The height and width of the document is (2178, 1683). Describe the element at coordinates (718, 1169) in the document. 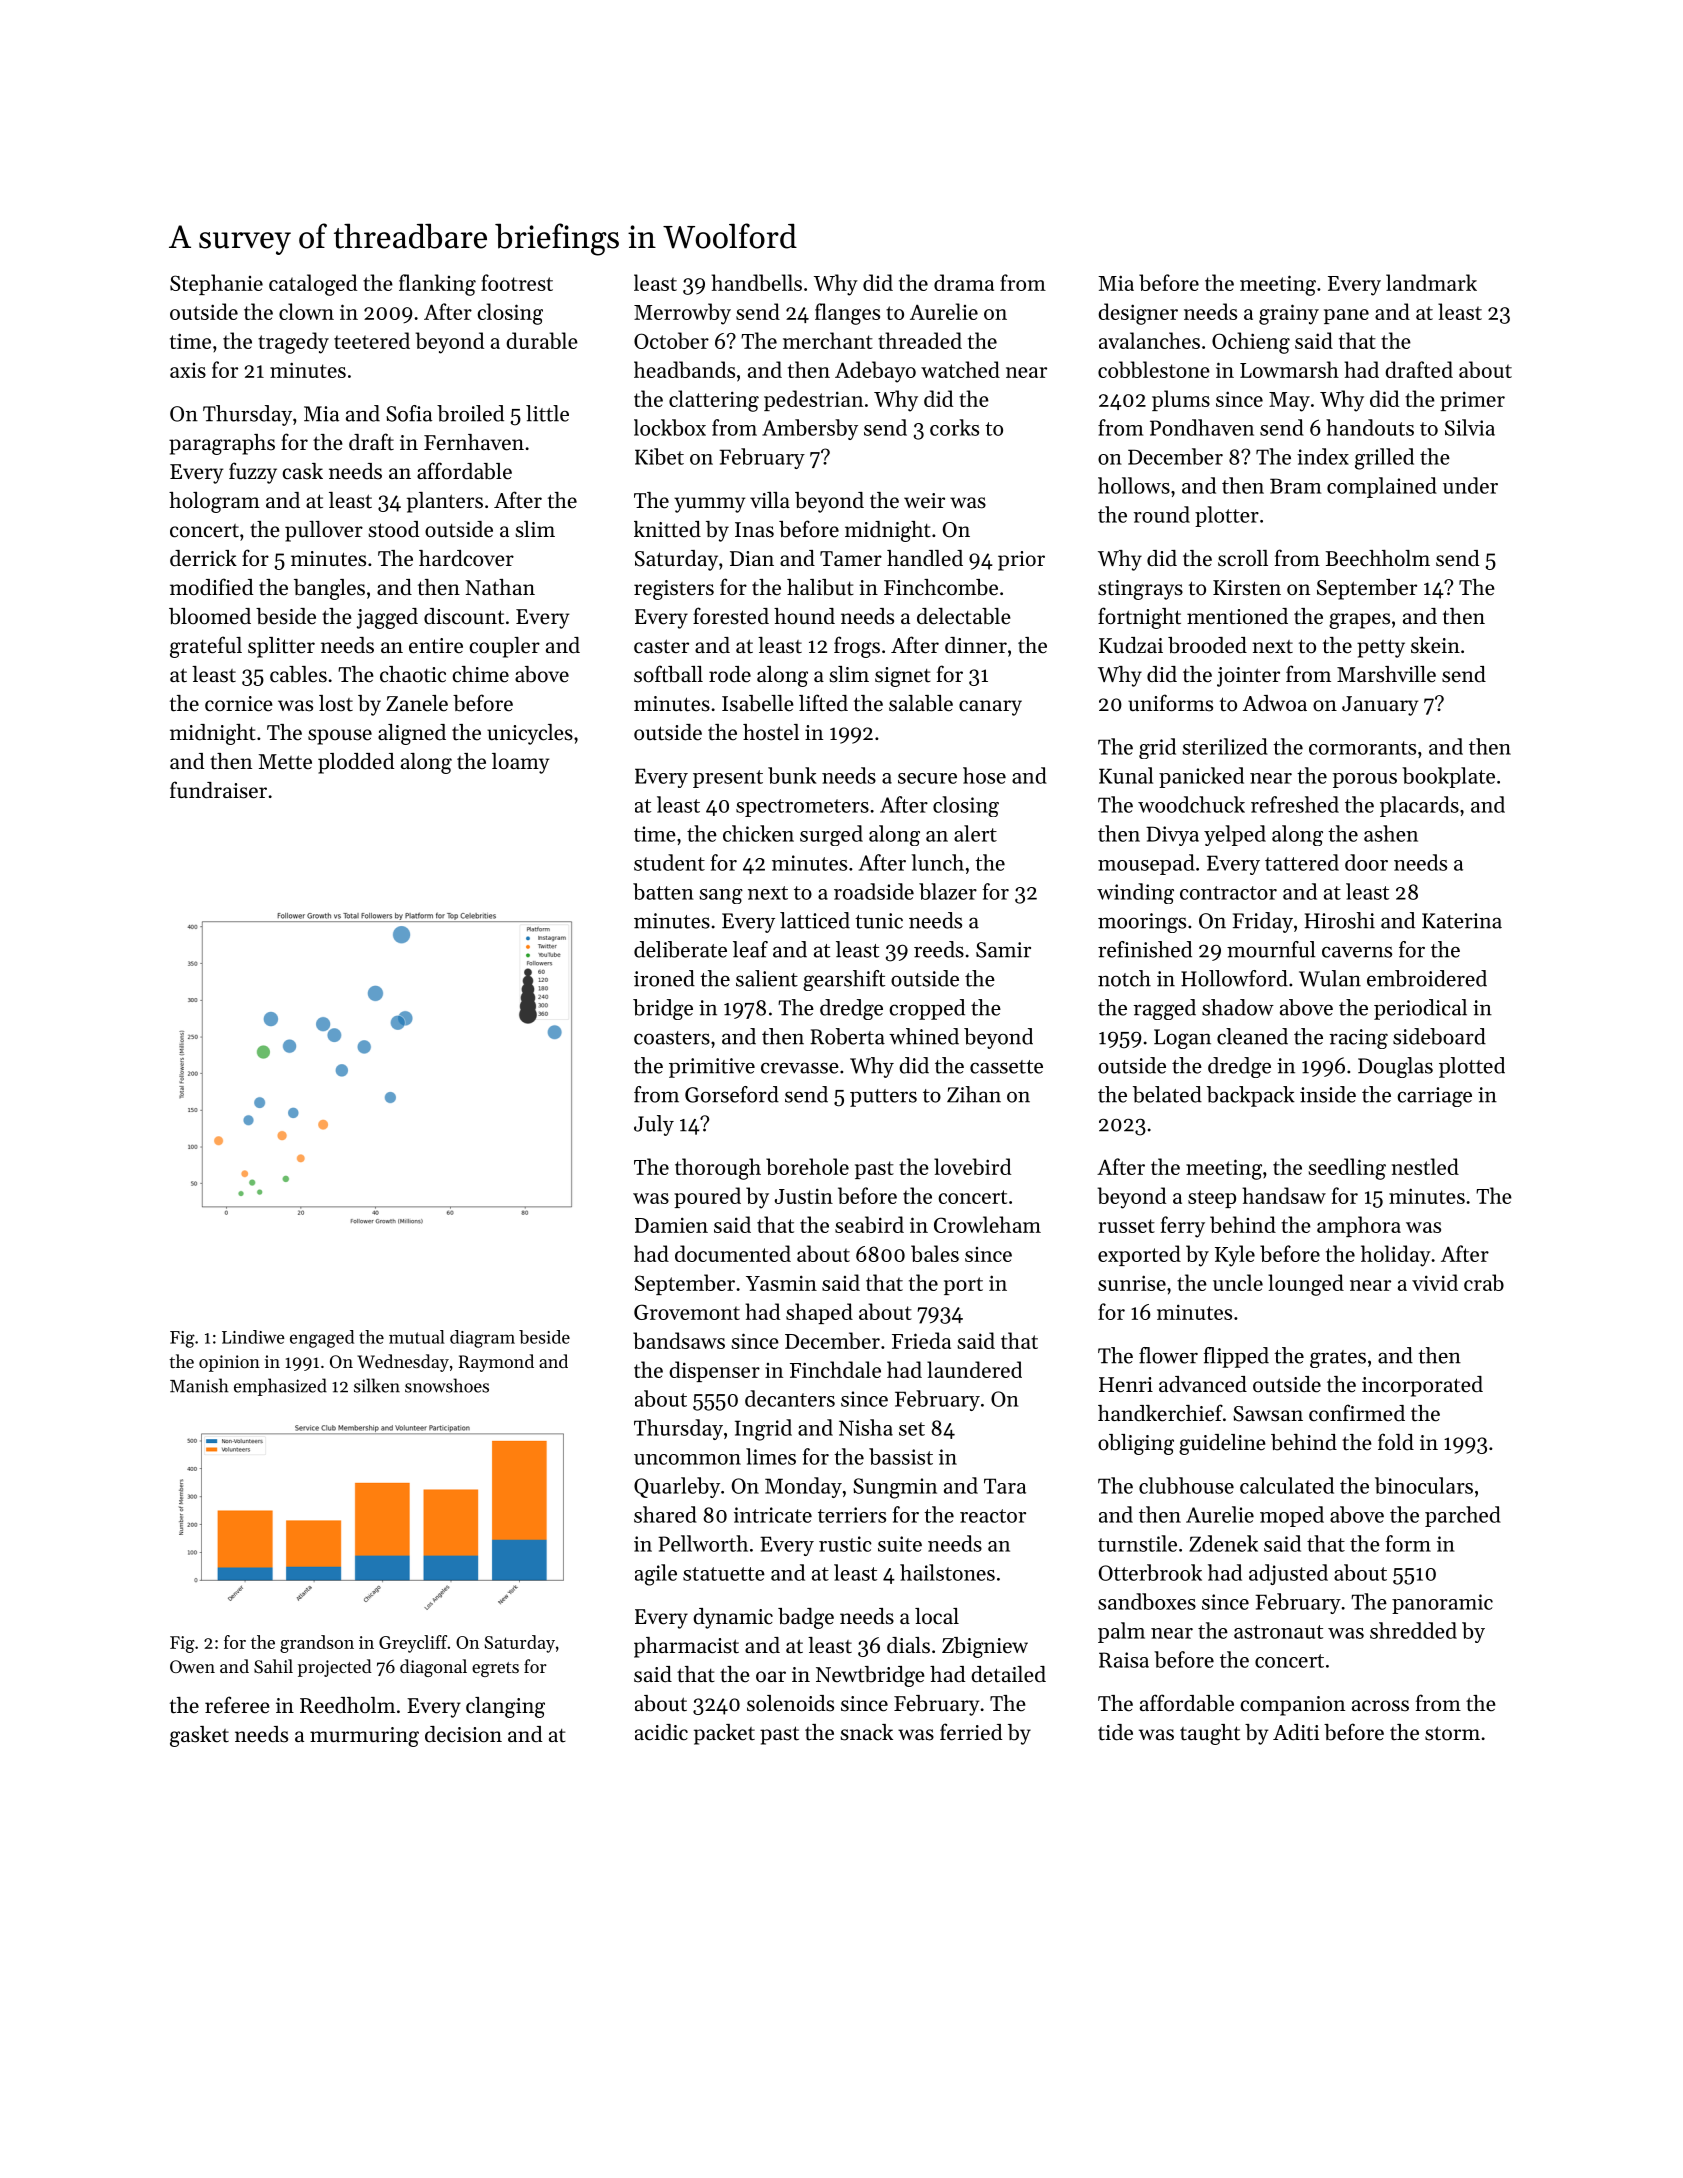

I see `thorough` at that location.
